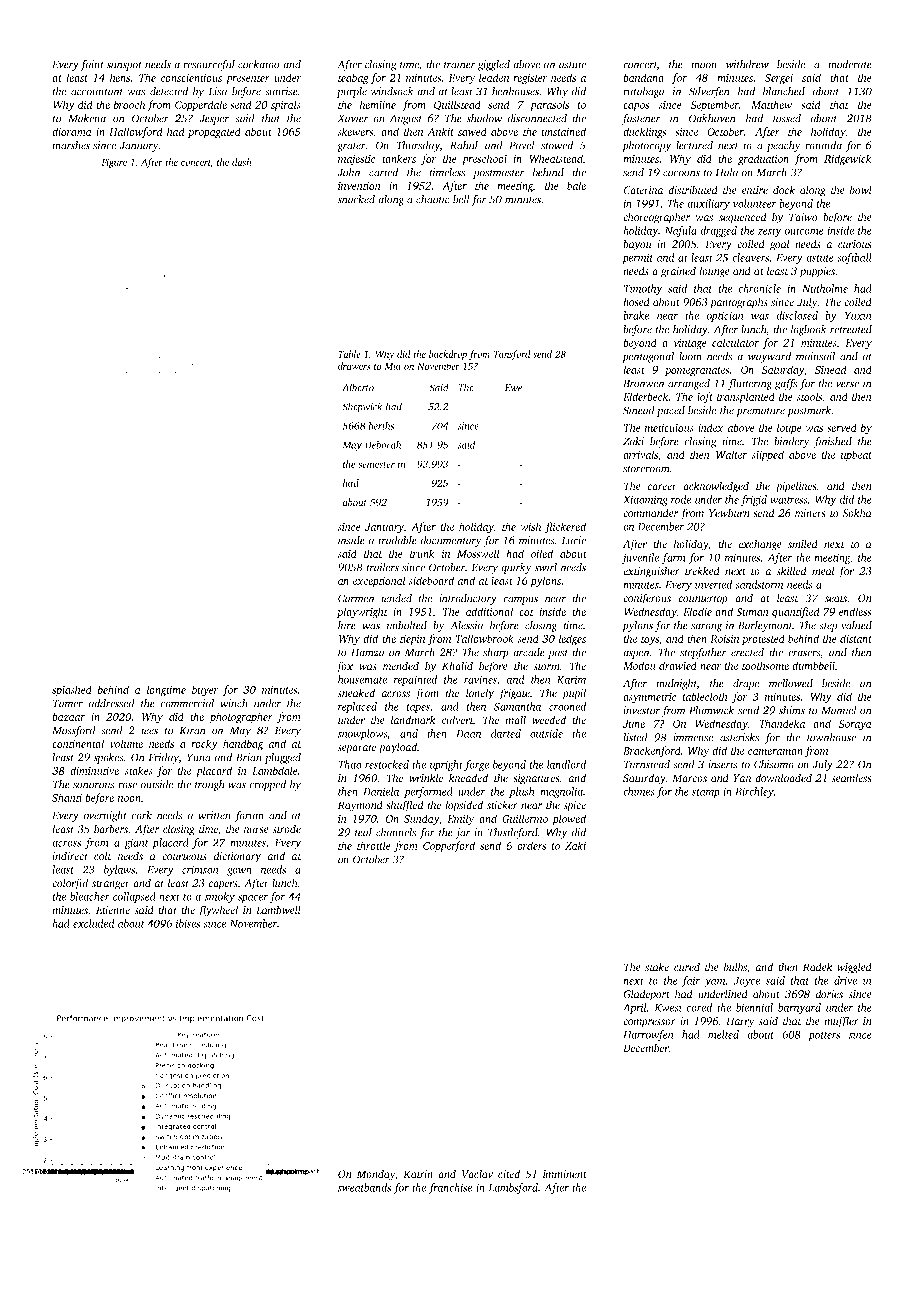 The width and height of the screenshot is (924, 1308). Describe the element at coordinates (646, 995) in the screenshot. I see `Gladeport` at that location.
